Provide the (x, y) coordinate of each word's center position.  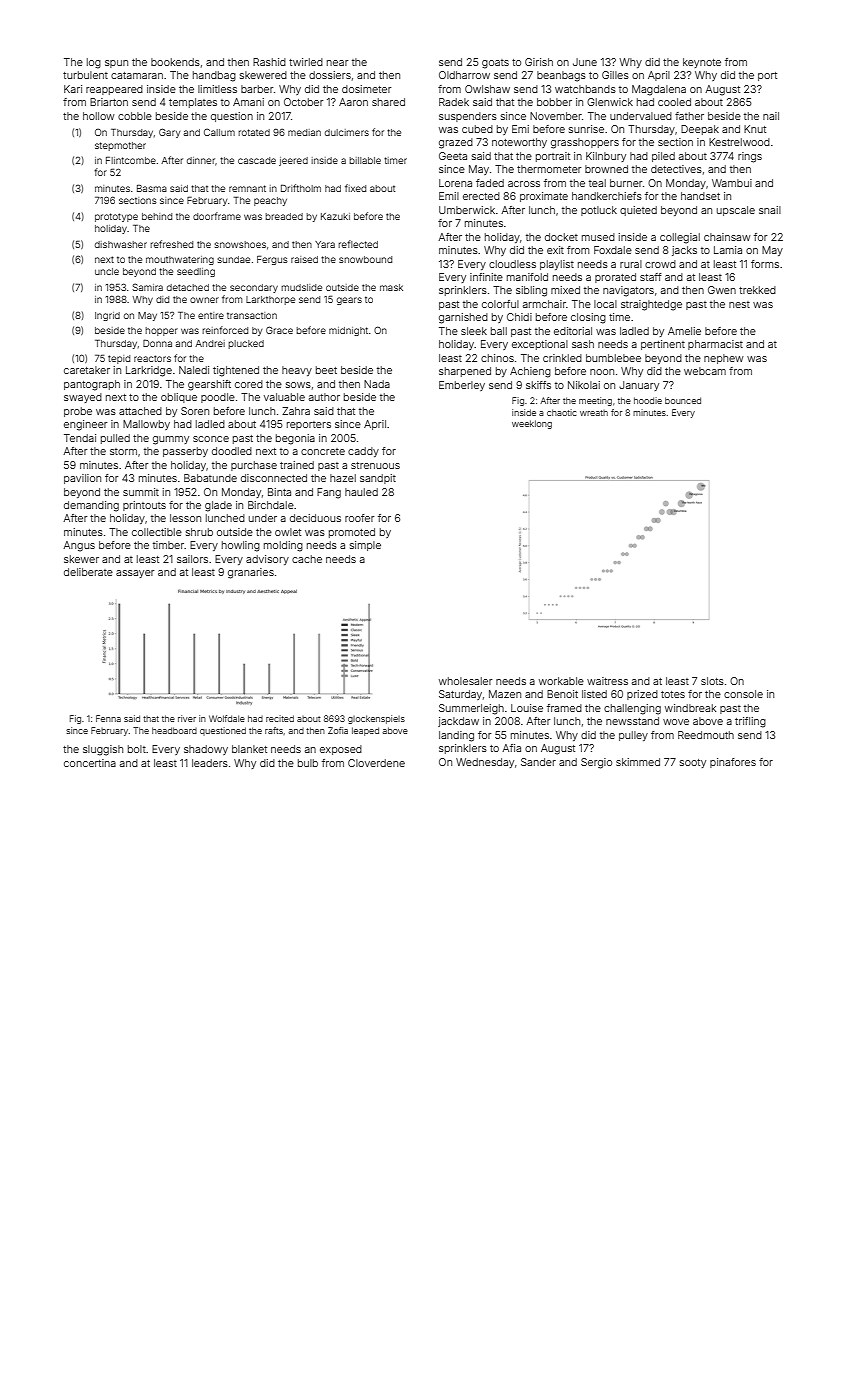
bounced (683, 400)
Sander (538, 762)
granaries (251, 573)
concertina (90, 763)
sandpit (378, 479)
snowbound (365, 259)
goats (495, 64)
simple (365, 546)
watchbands (585, 89)
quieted (638, 211)
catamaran (137, 75)
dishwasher (121, 244)
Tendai (80, 438)
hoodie (648, 400)
